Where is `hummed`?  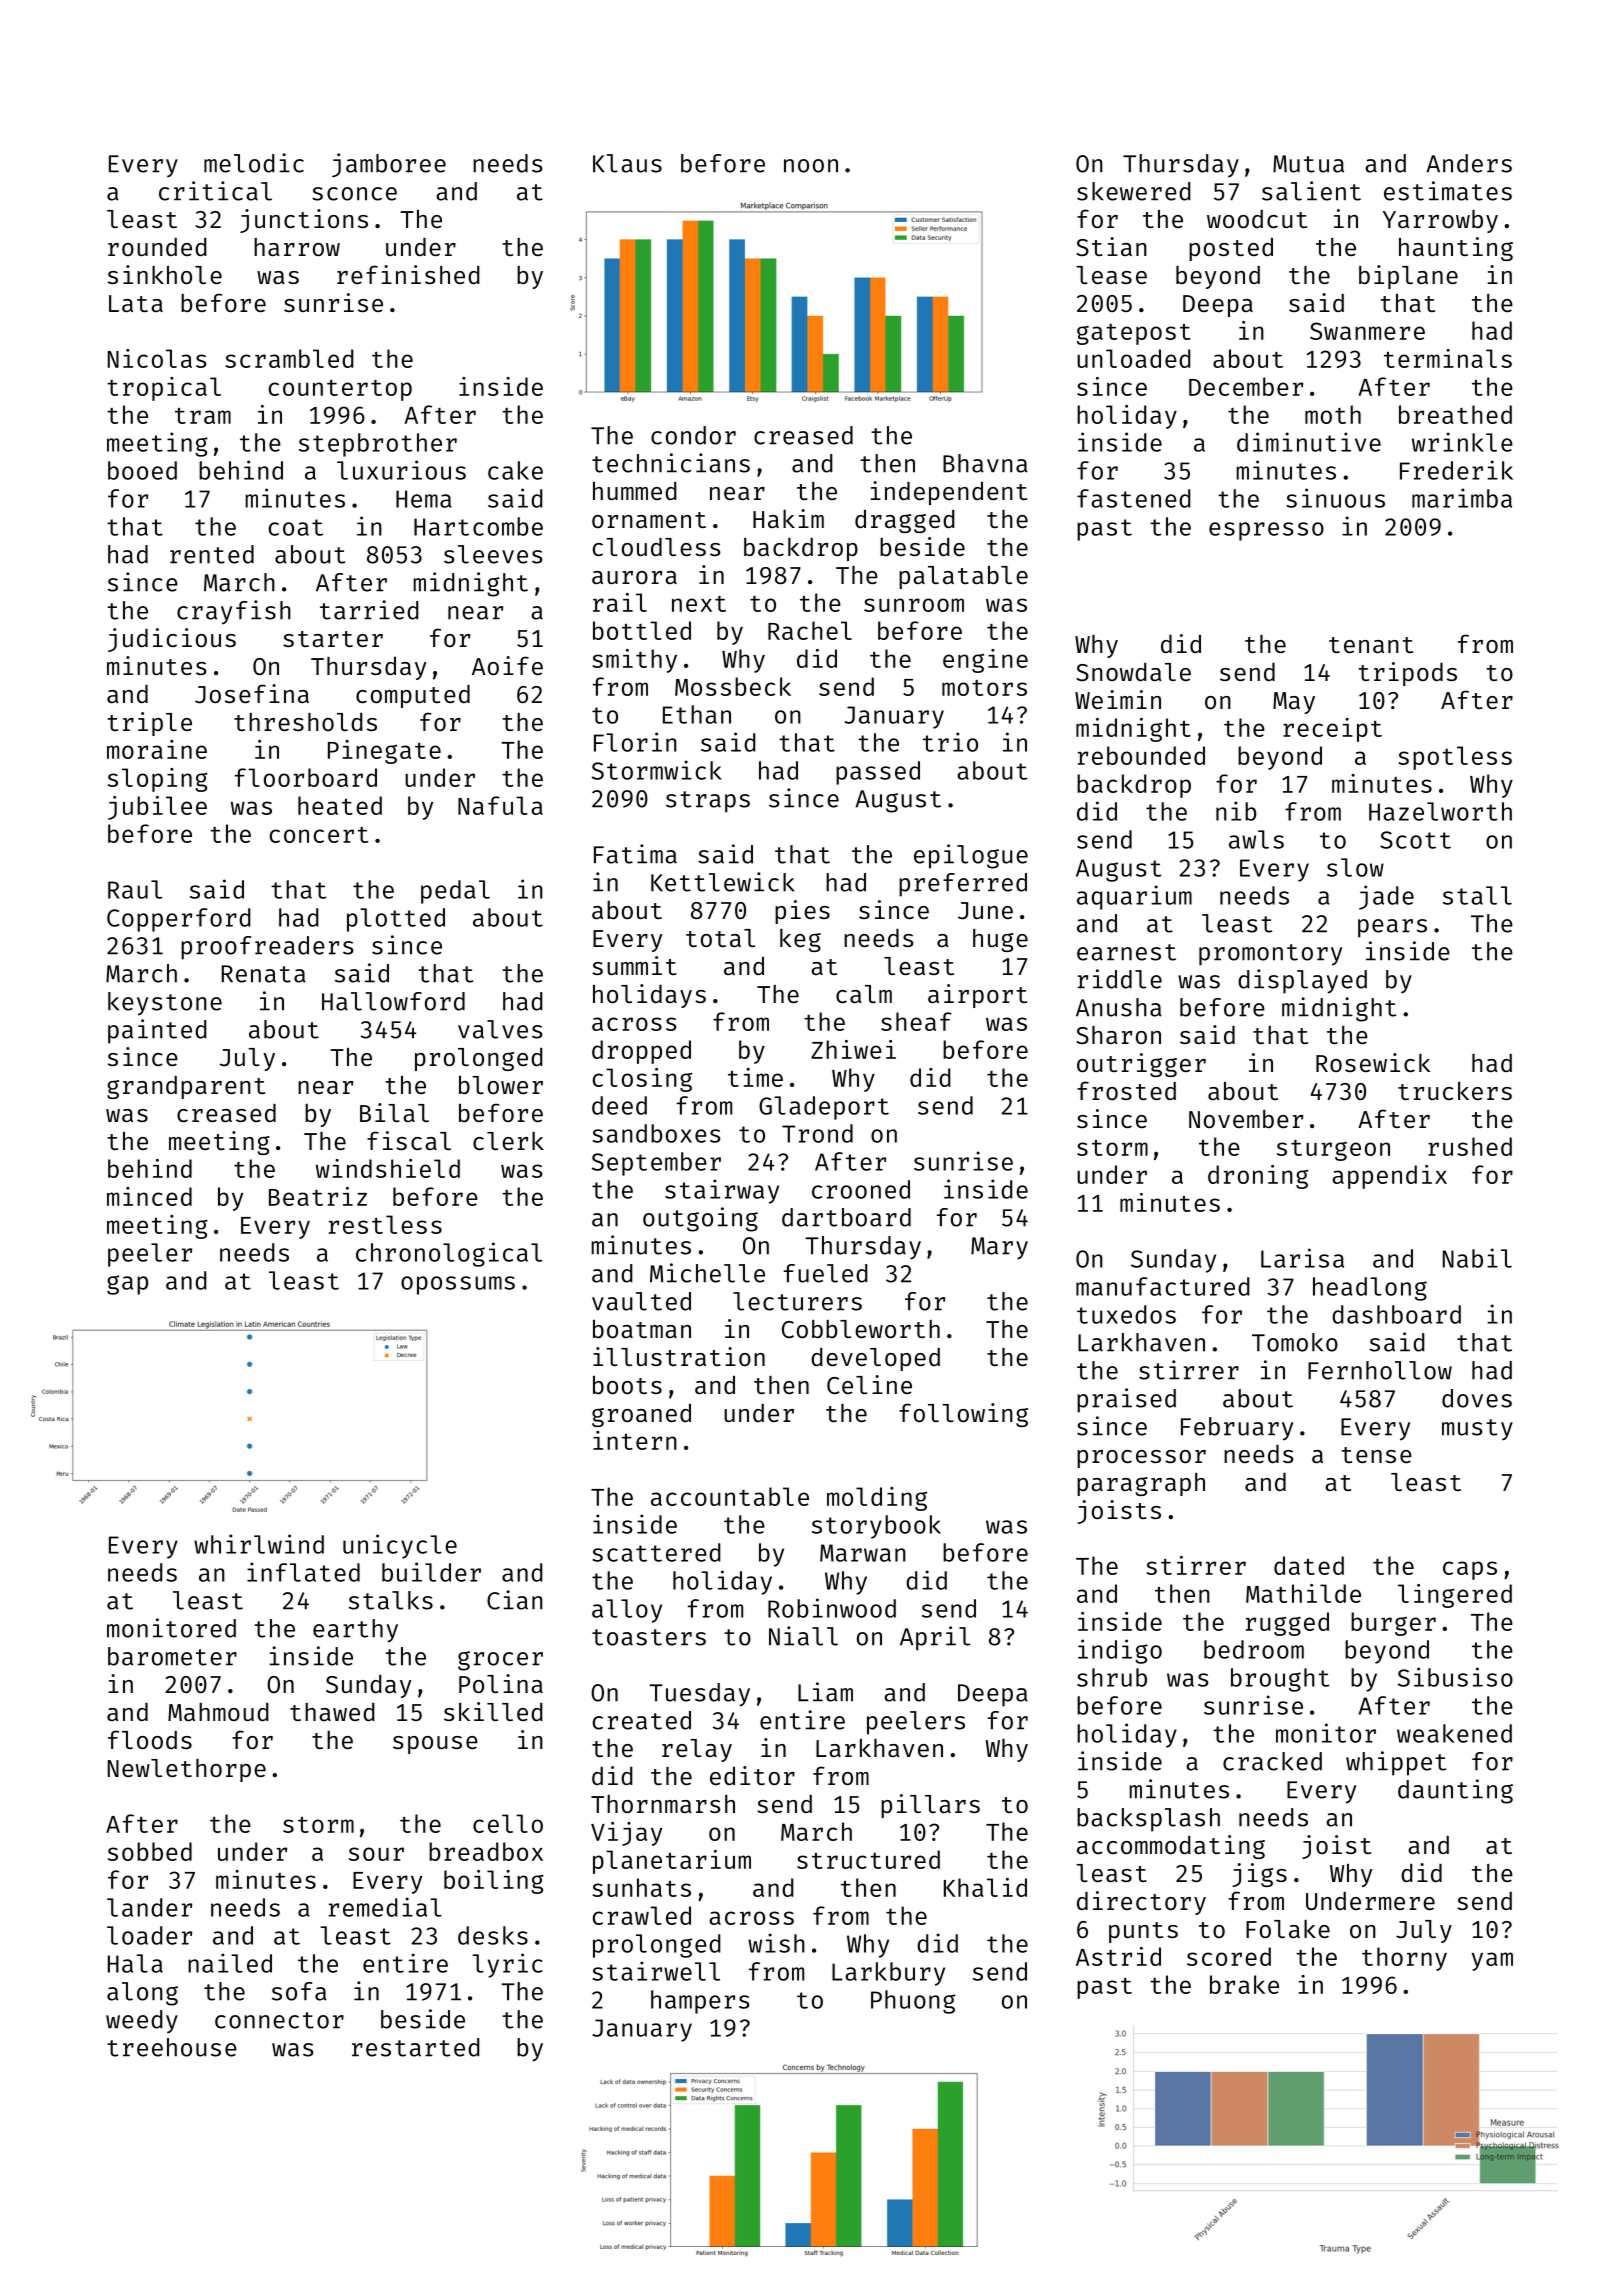
hummed is located at coordinates (635, 491).
